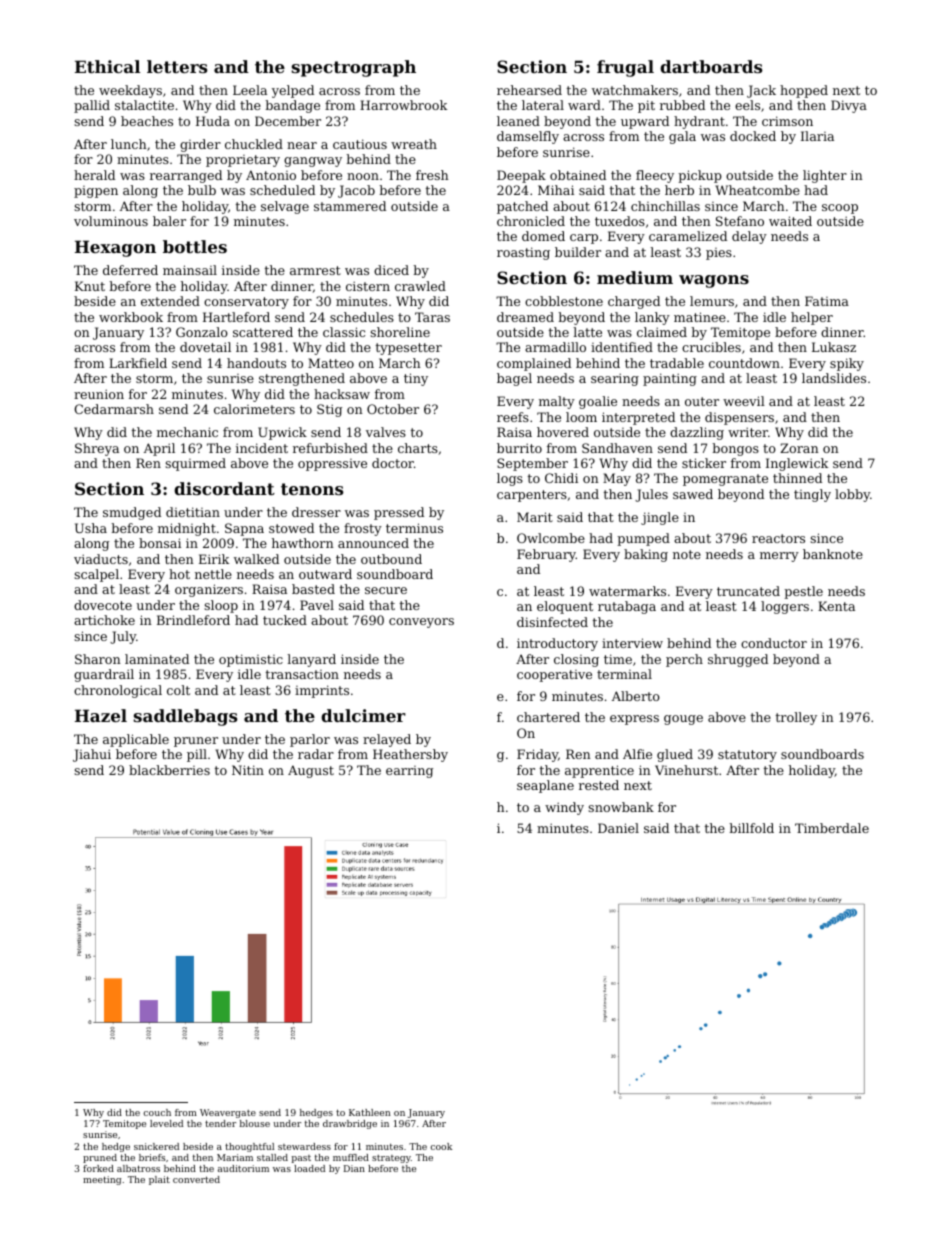 This screenshot has height=1233, width=952. I want to click on wreath, so click(414, 144).
